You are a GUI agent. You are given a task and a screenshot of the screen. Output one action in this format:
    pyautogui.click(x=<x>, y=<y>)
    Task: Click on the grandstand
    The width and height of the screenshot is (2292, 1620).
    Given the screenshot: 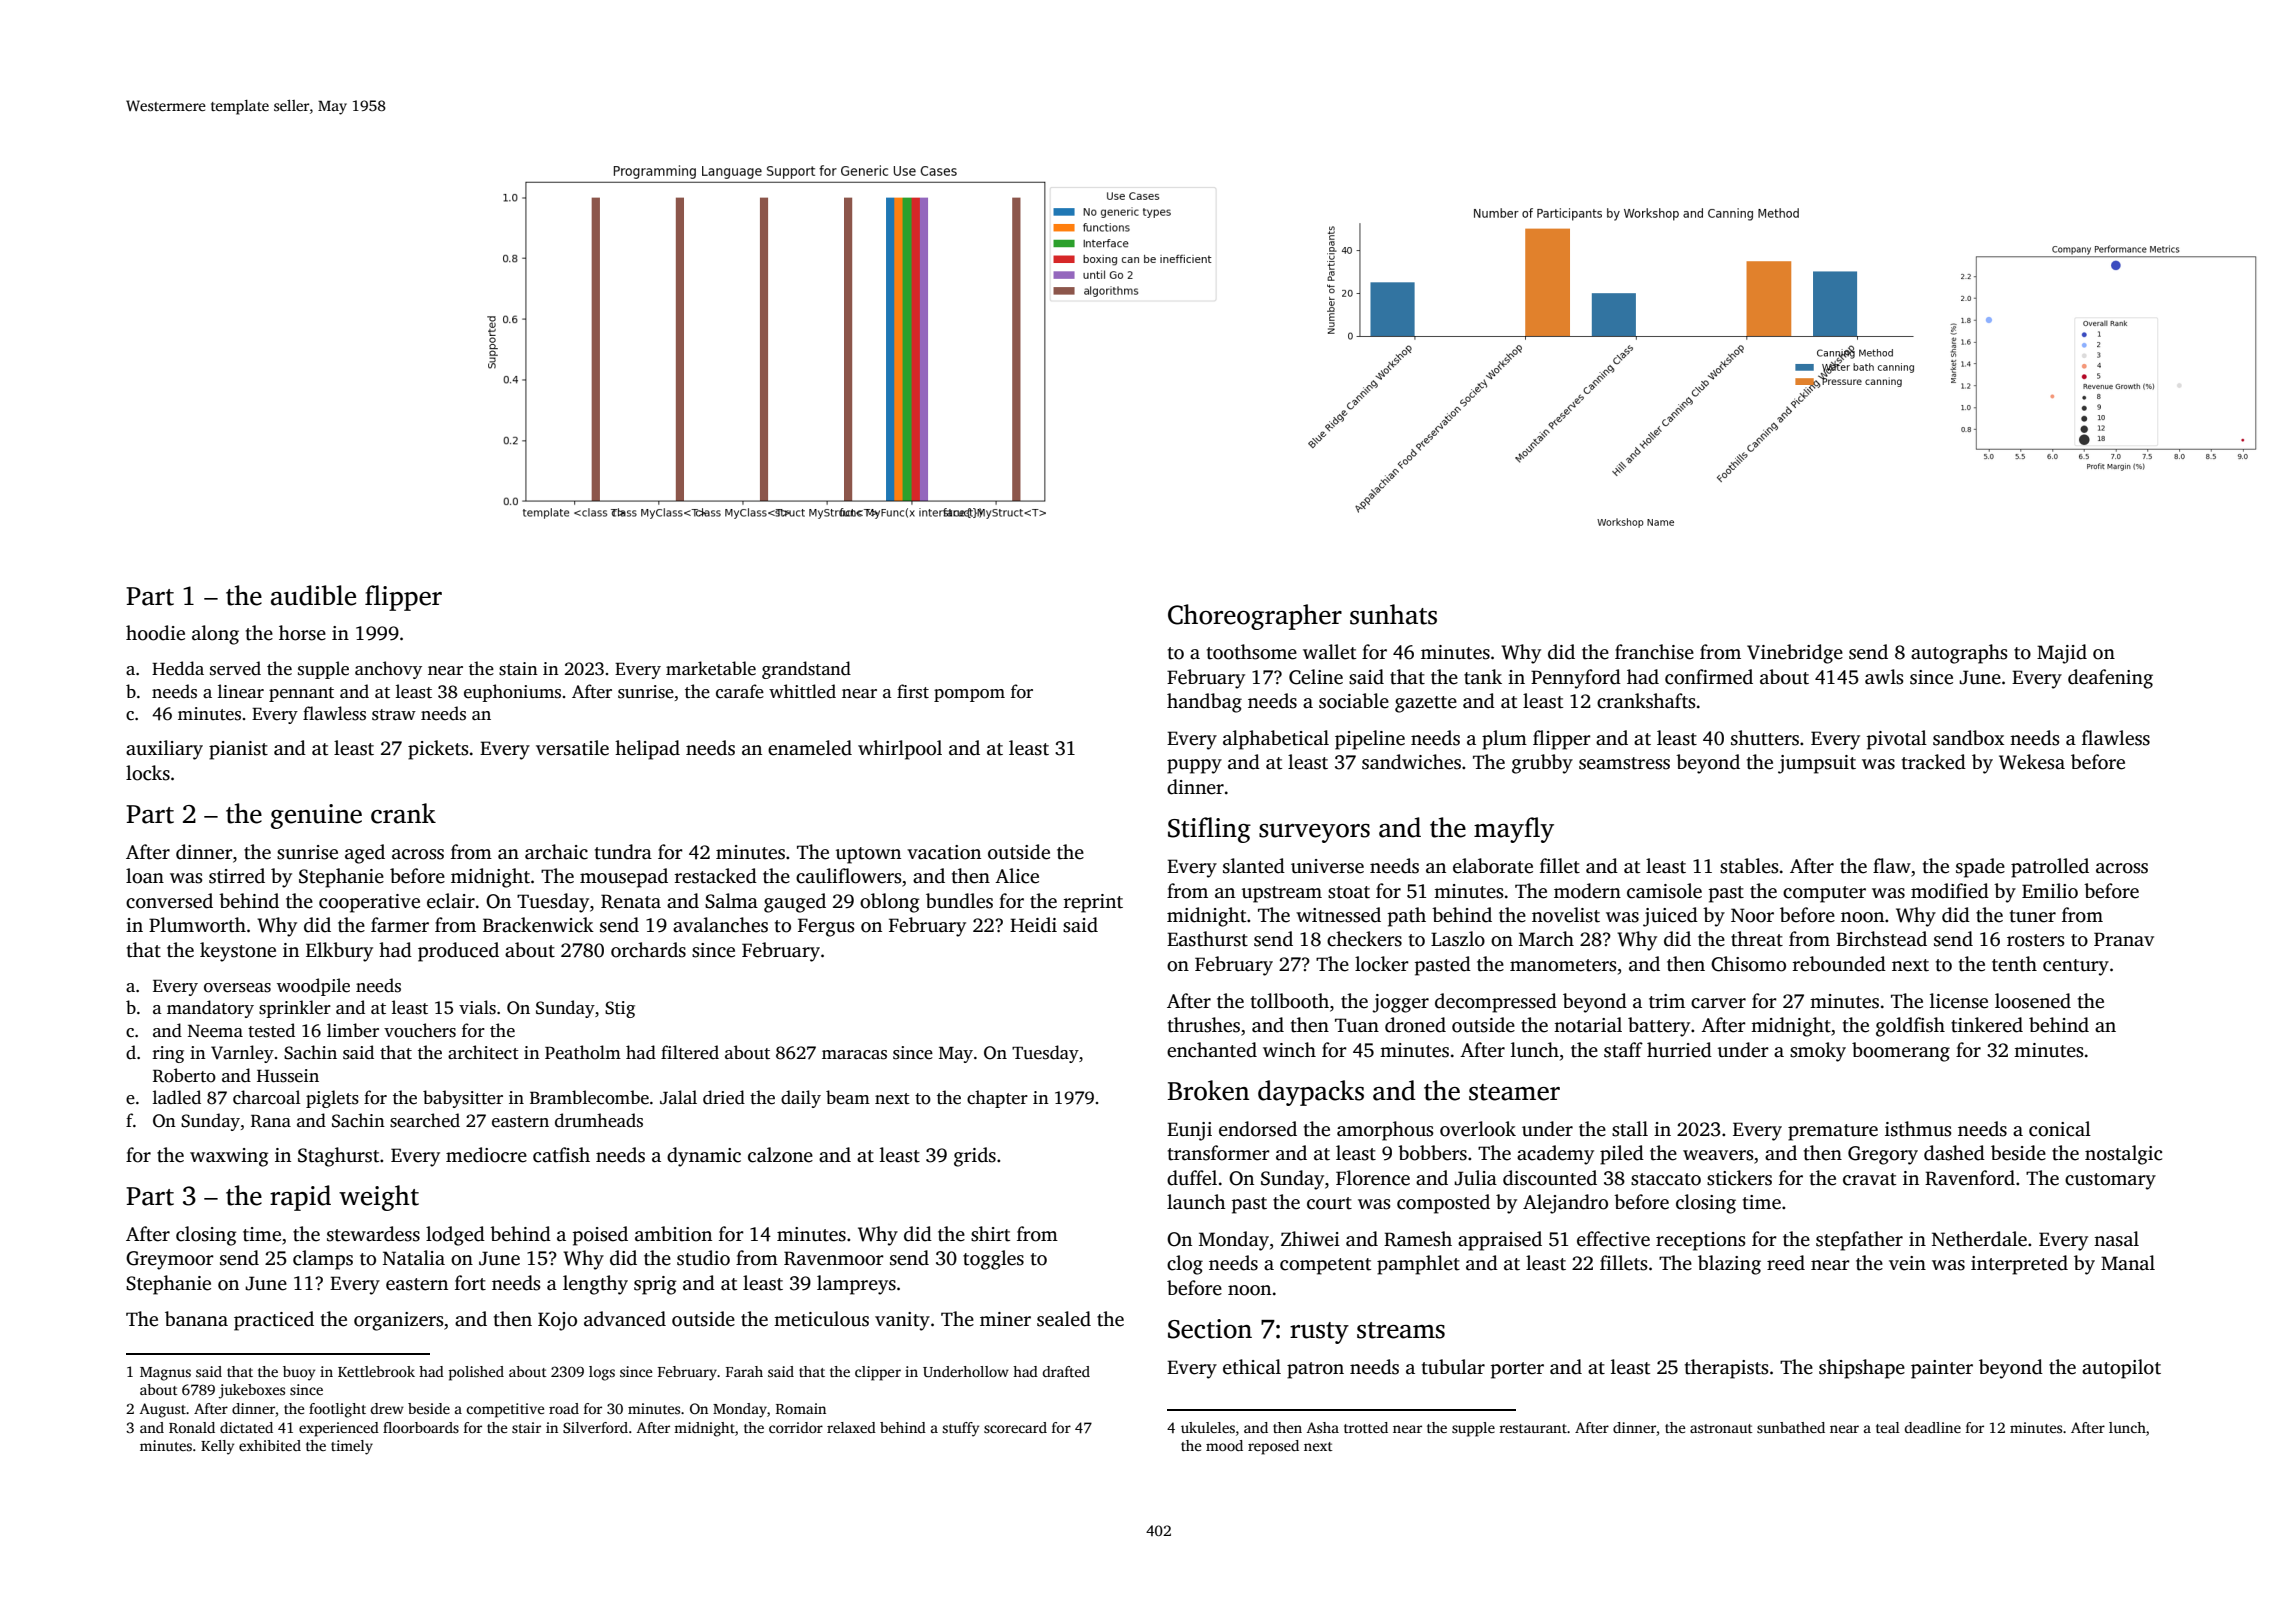 What is the action you would take?
    pyautogui.click(x=806, y=670)
